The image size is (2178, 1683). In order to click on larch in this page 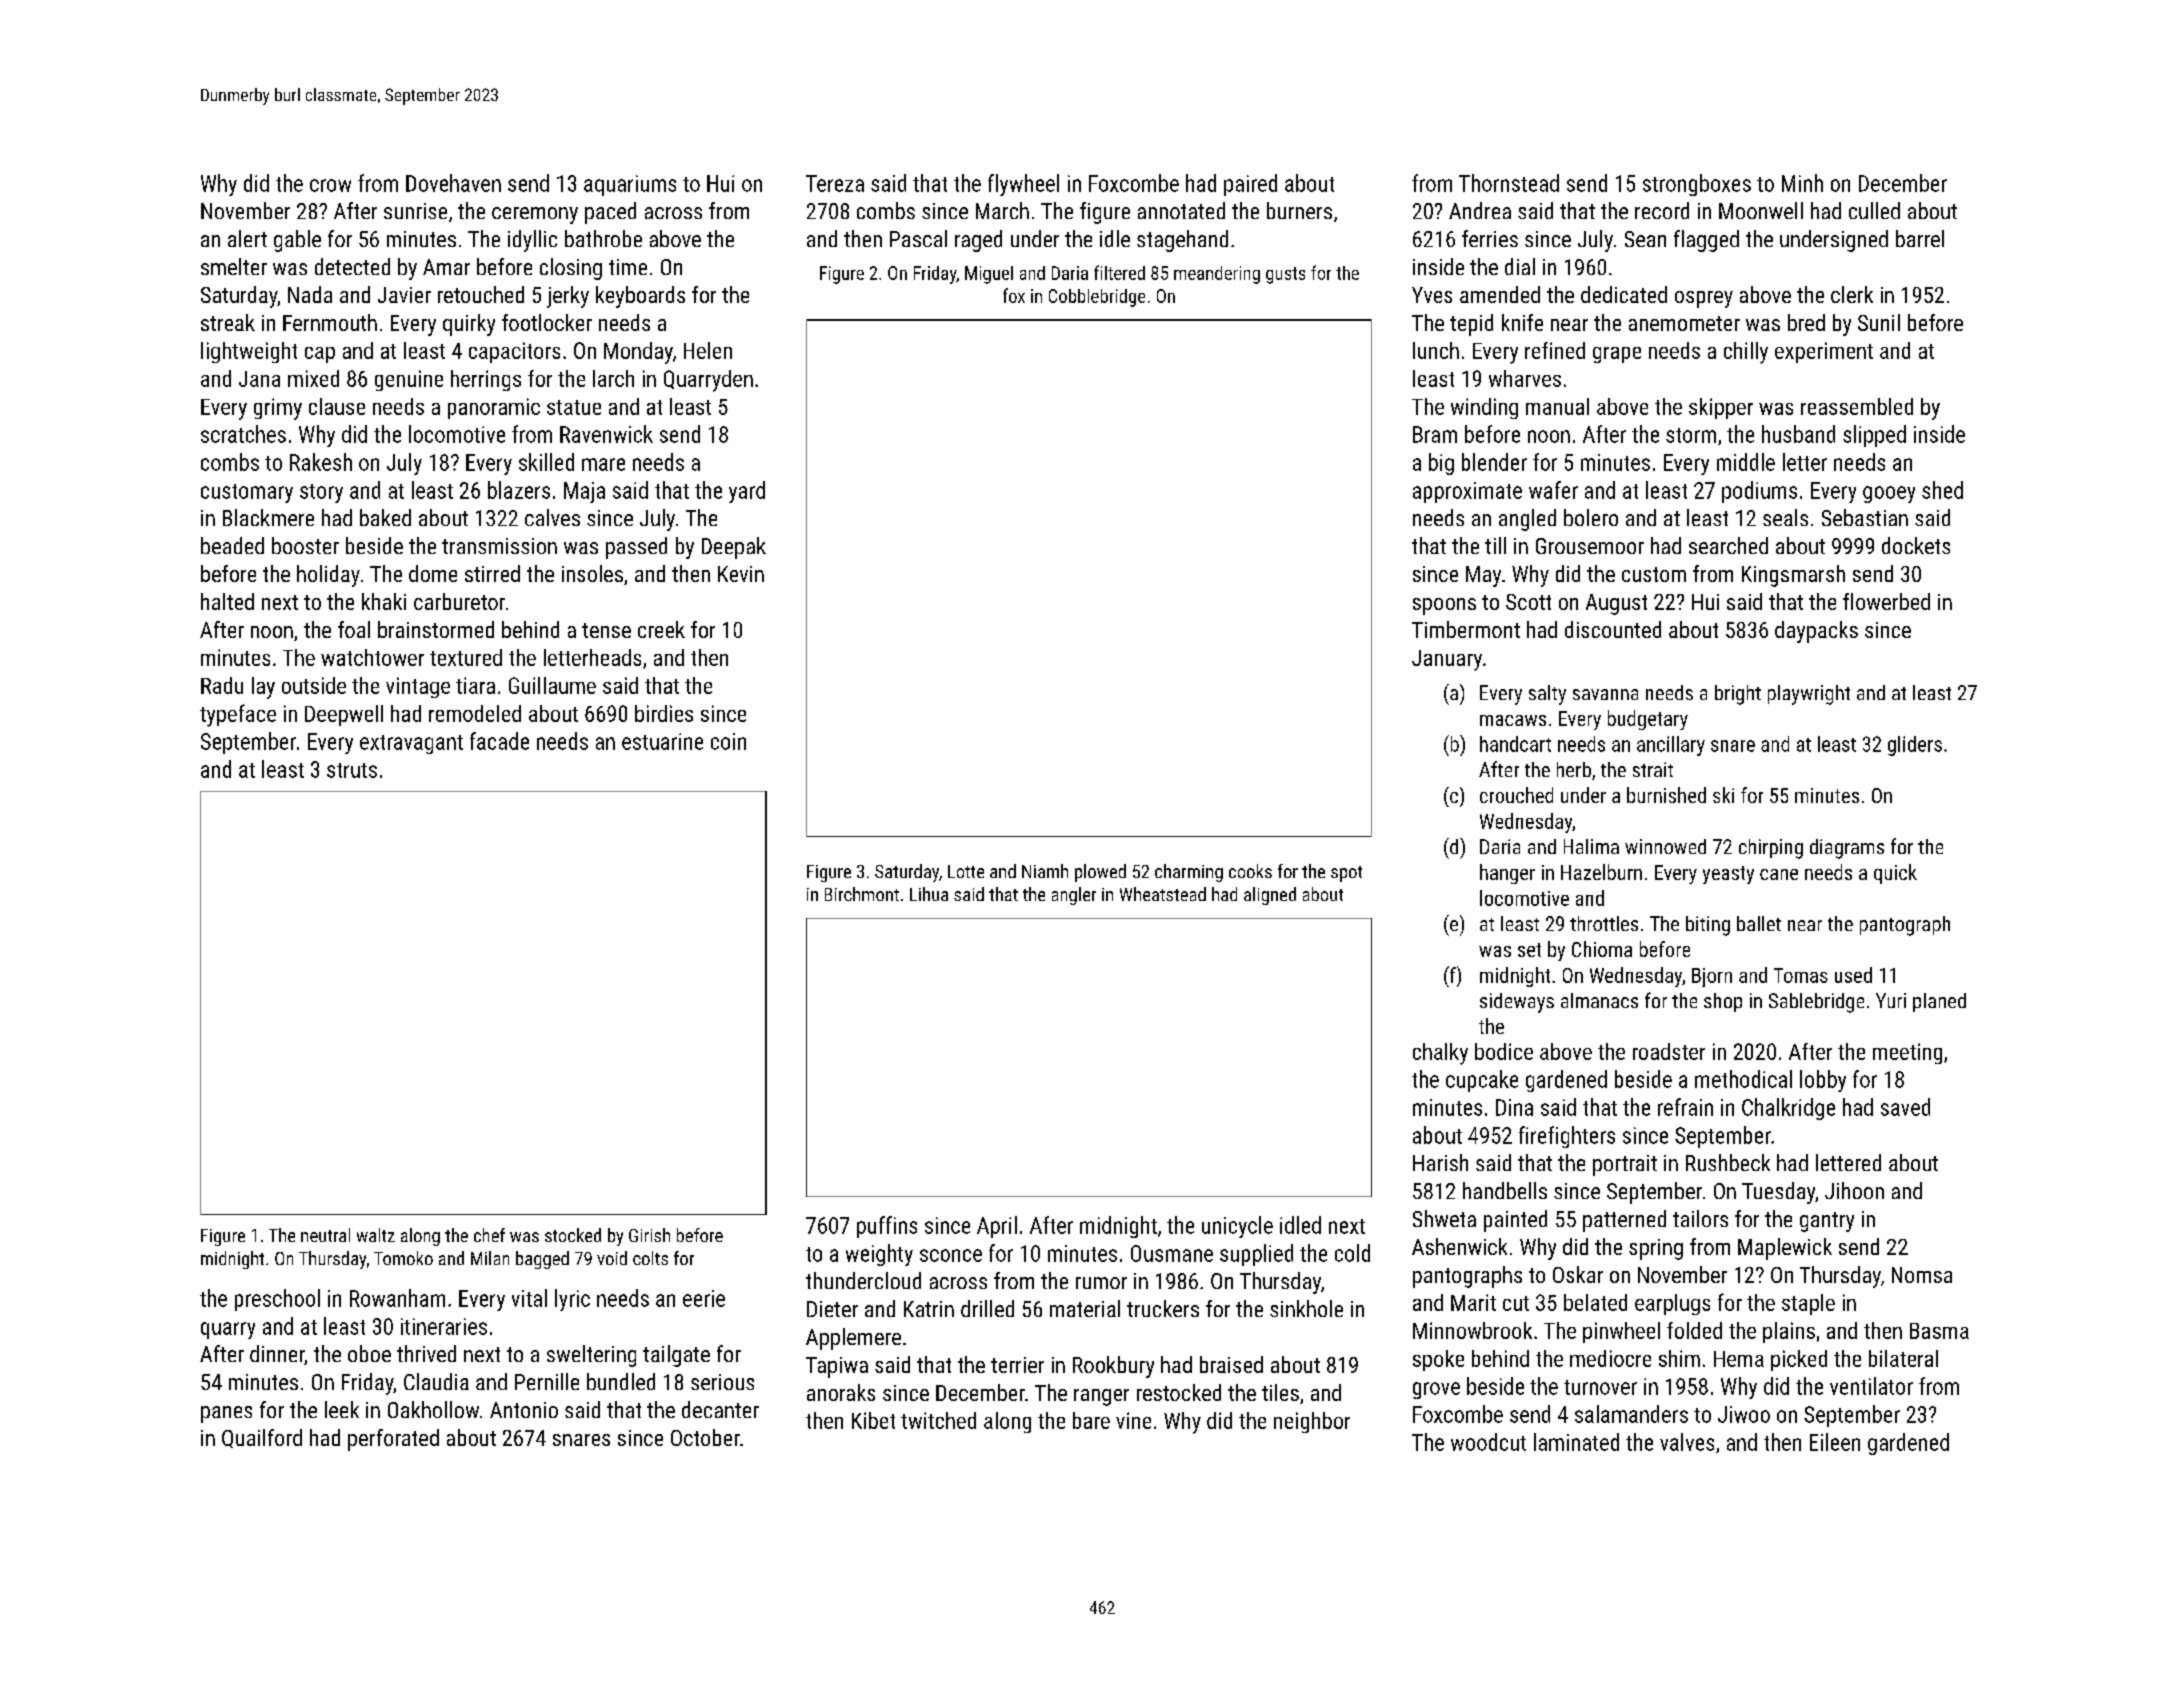, I will do `click(613, 378)`.
